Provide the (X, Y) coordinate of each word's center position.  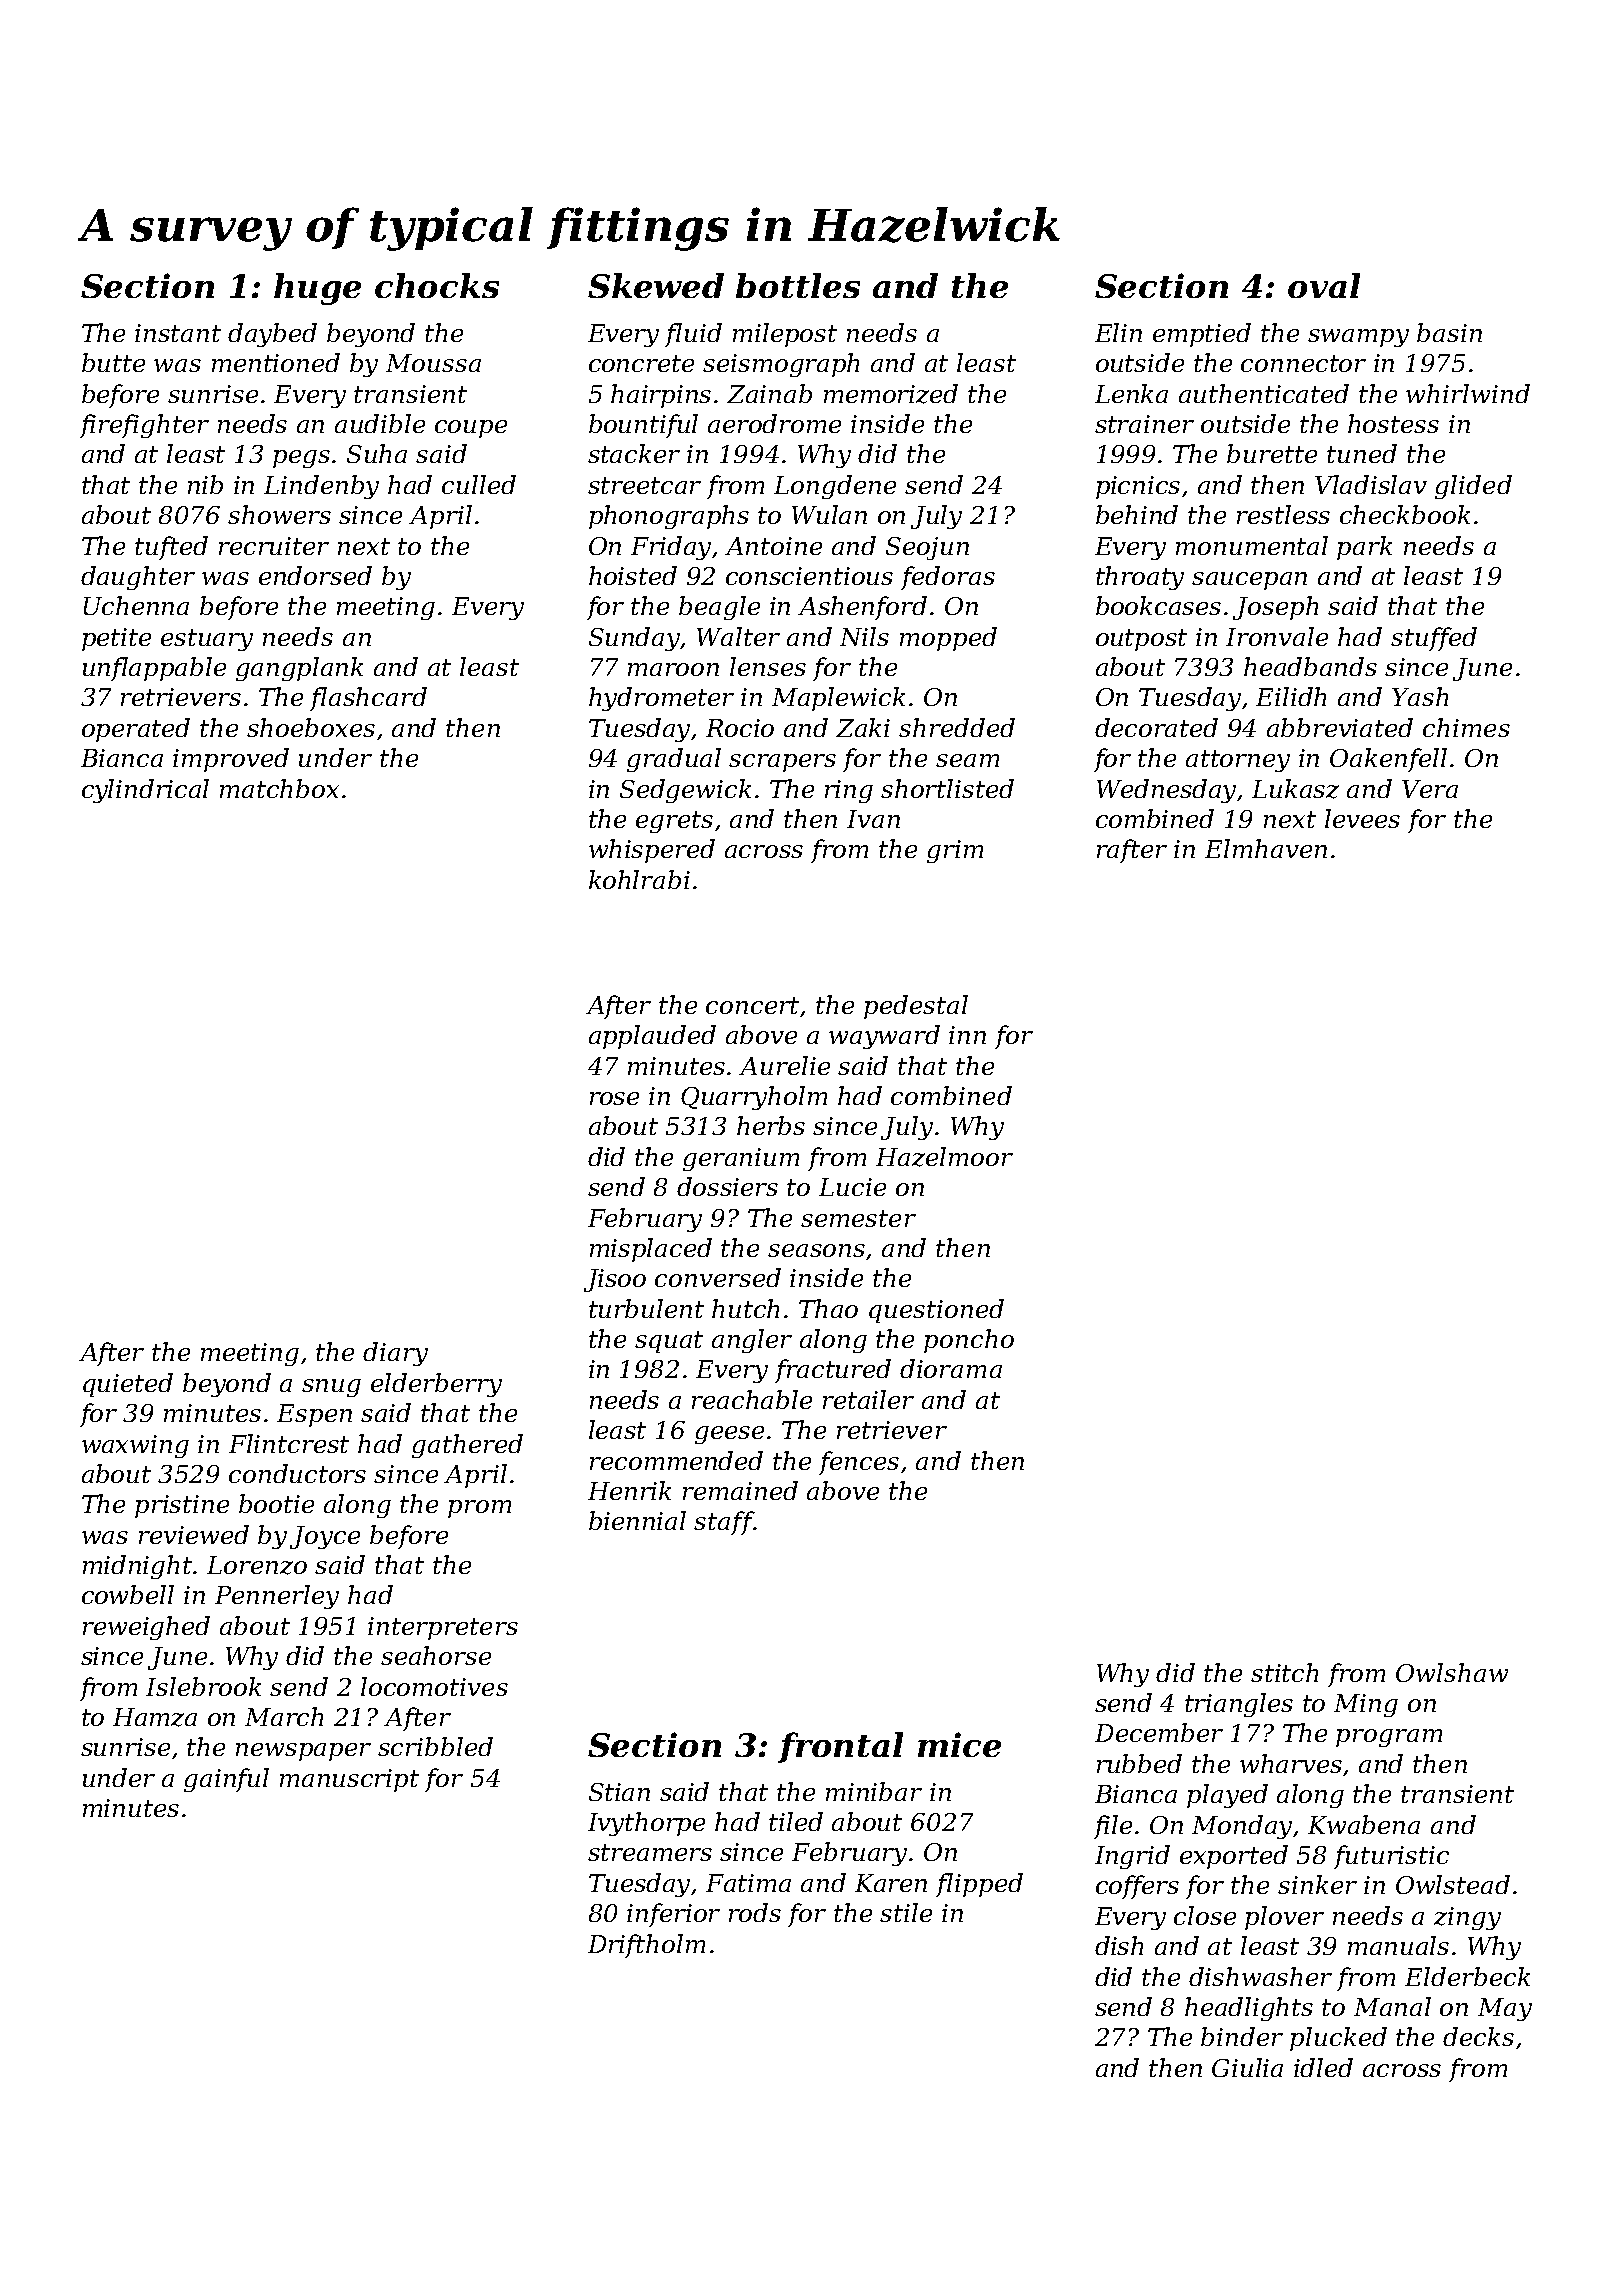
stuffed (1434, 639)
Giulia (1247, 2067)
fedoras (948, 578)
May (1505, 2009)
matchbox (279, 788)
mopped (948, 639)
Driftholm (646, 1946)
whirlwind (1468, 393)
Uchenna (136, 605)
